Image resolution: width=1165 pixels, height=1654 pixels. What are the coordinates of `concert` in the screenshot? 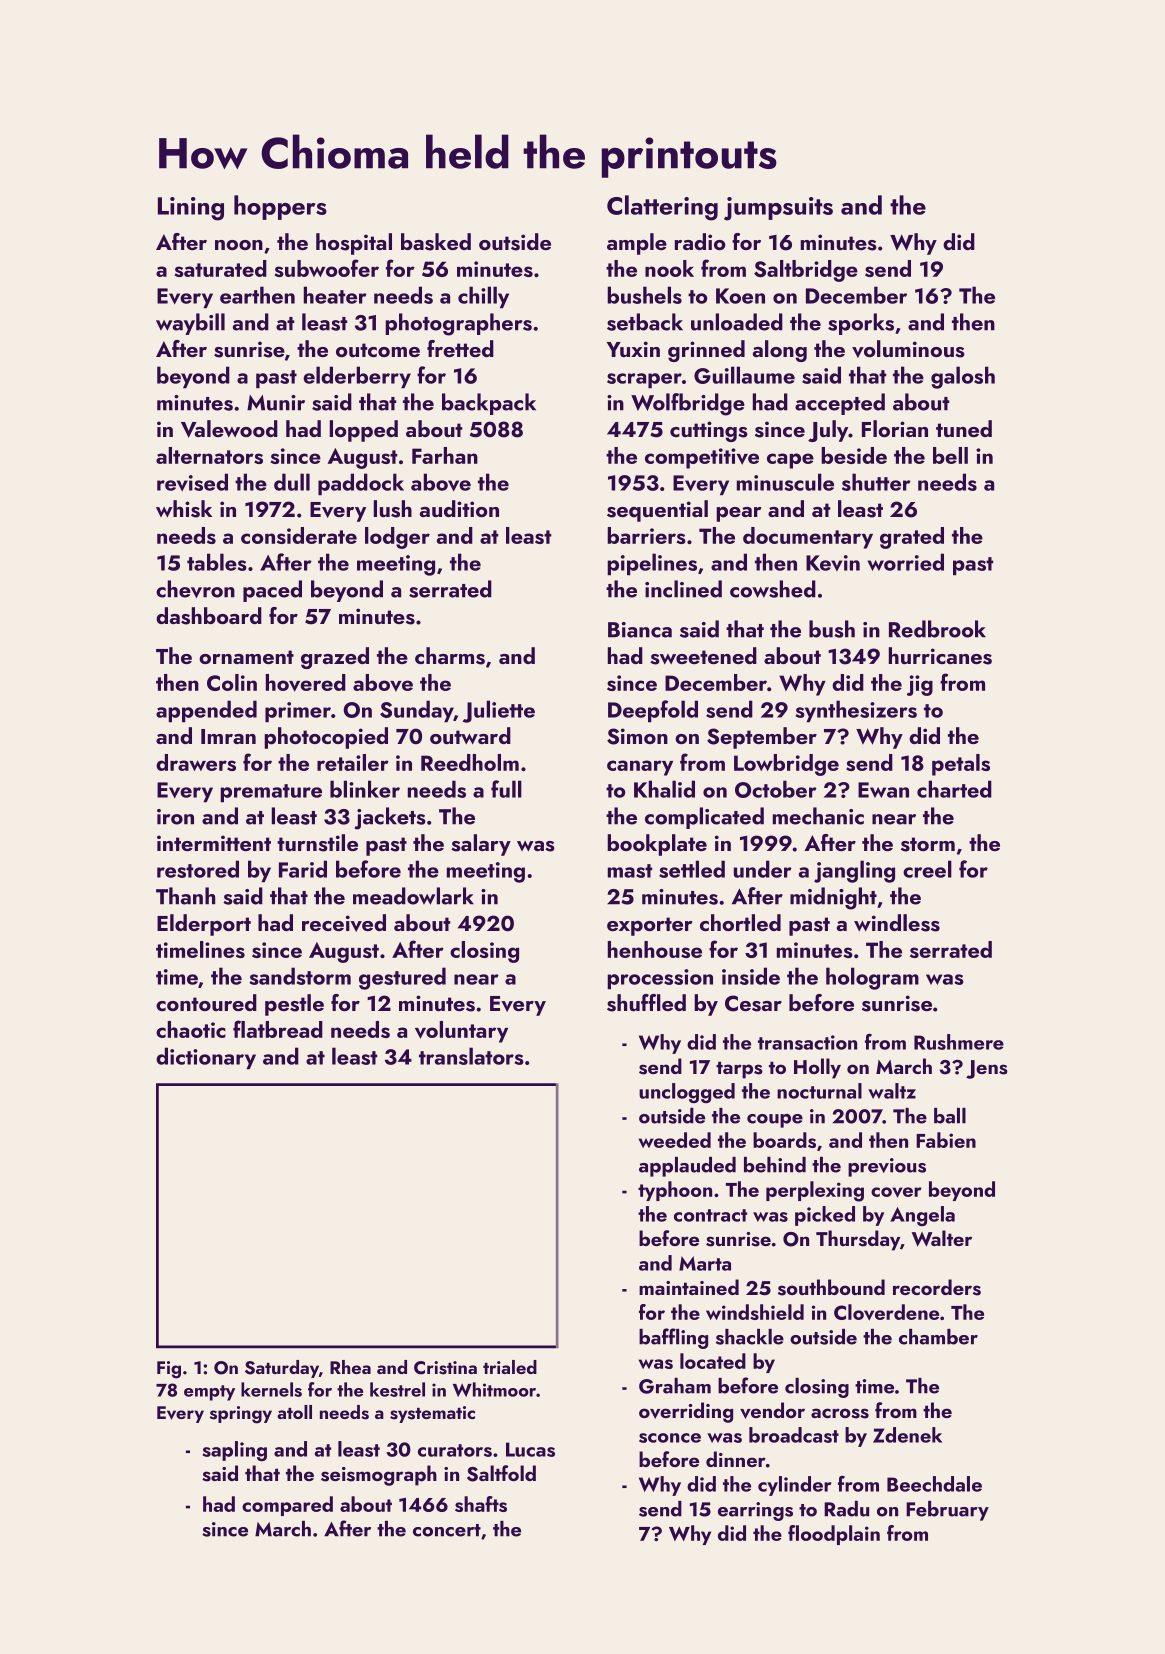 It's located at (447, 1530).
